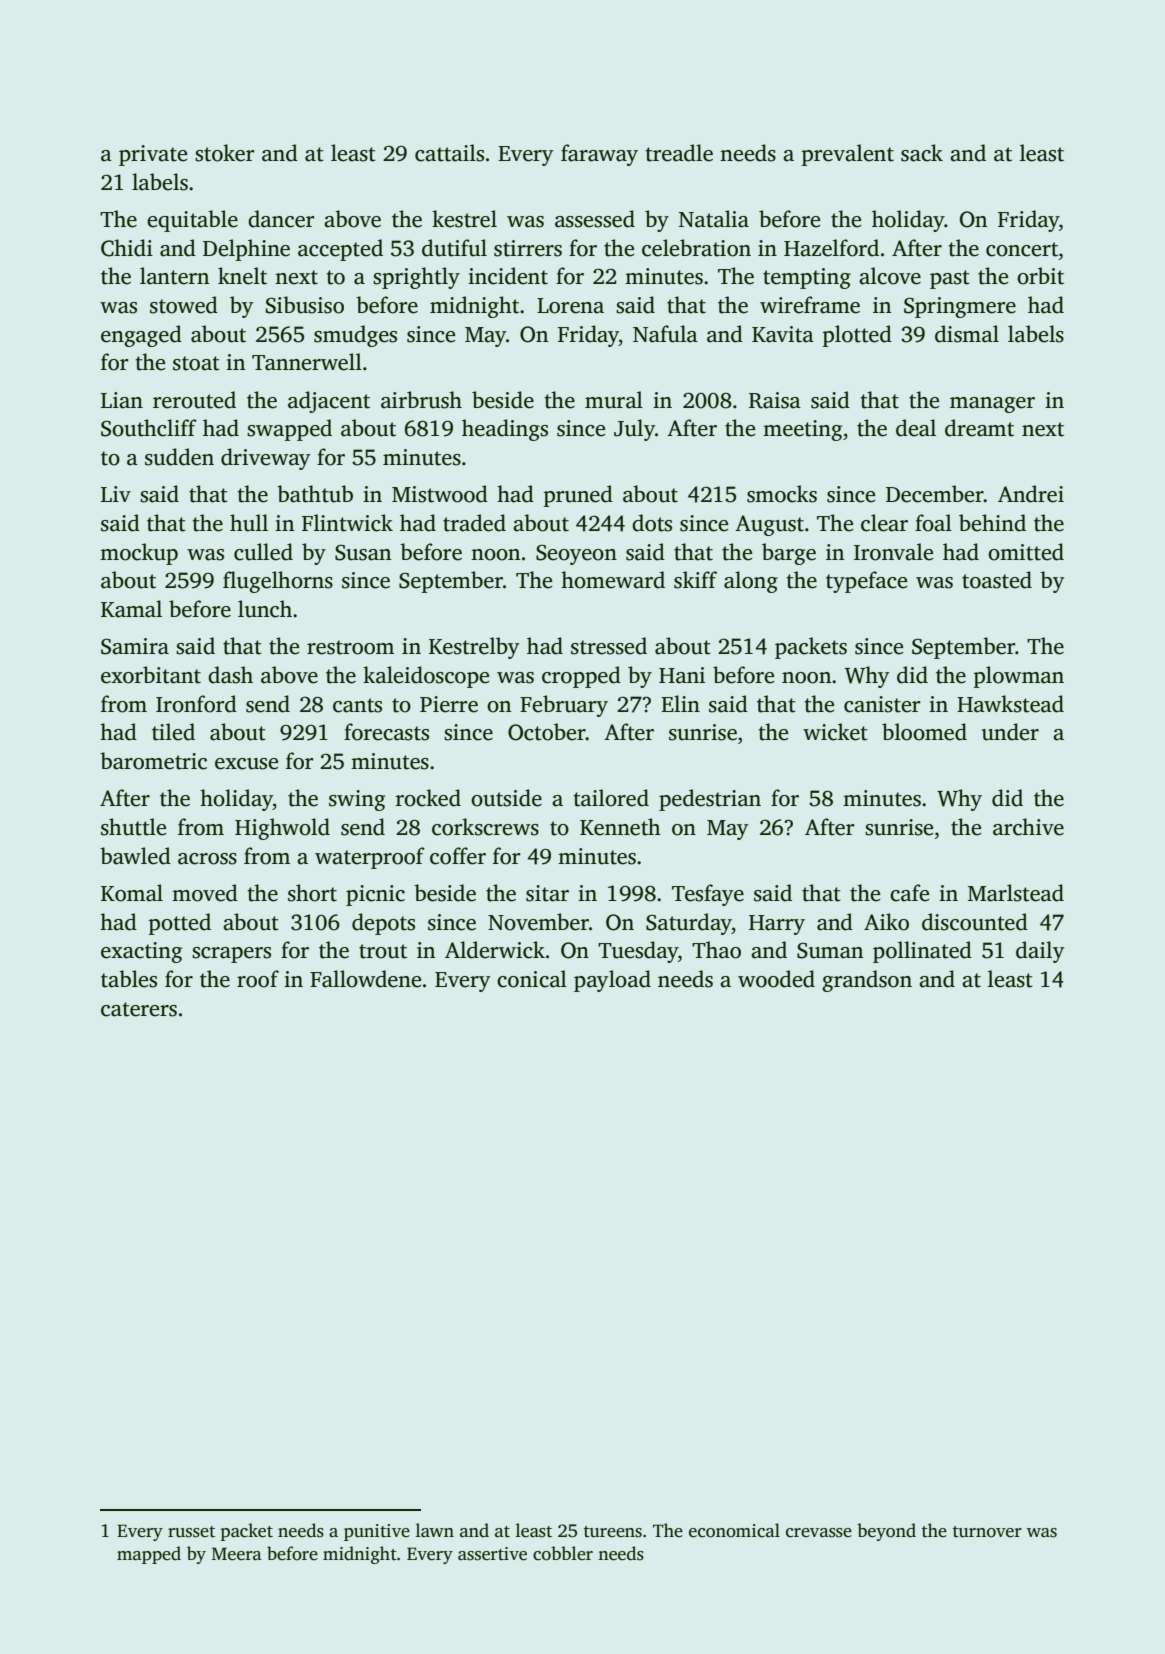  What do you see at coordinates (377, 1532) in the screenshot?
I see `punitive` at bounding box center [377, 1532].
